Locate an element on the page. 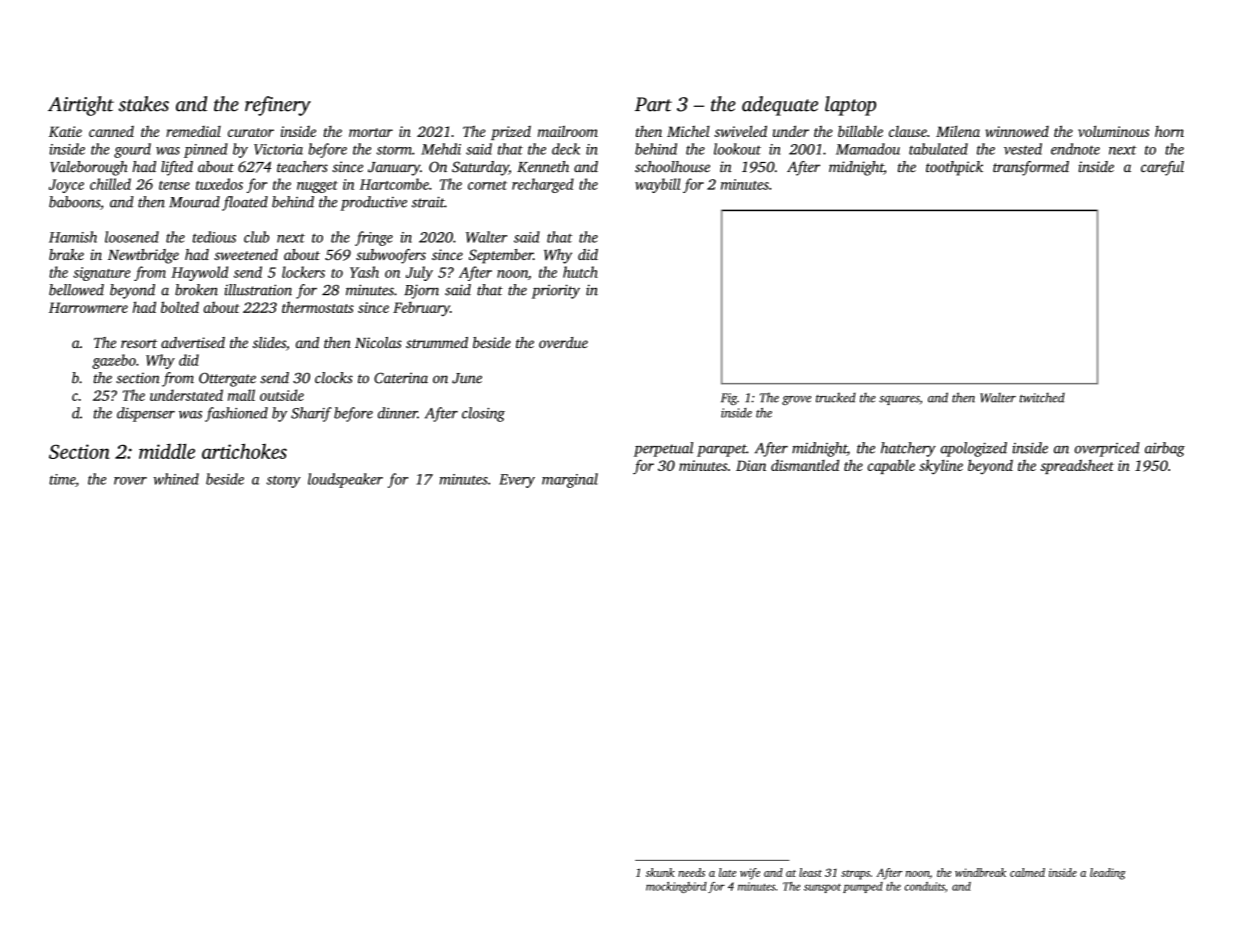 The image size is (1233, 952). prized is located at coordinates (511, 133).
